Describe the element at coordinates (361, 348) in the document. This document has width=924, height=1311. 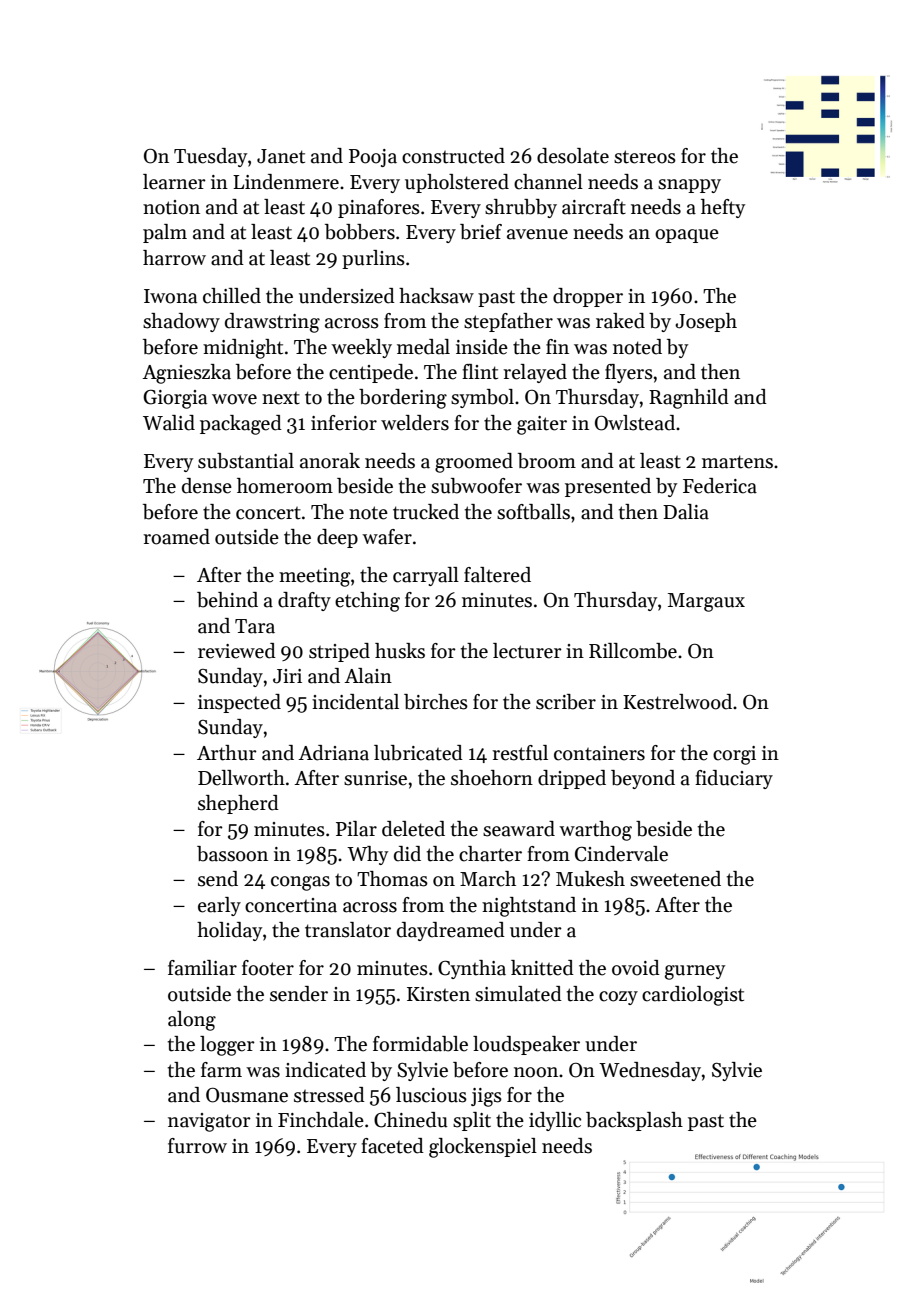
I see `weekly` at that location.
